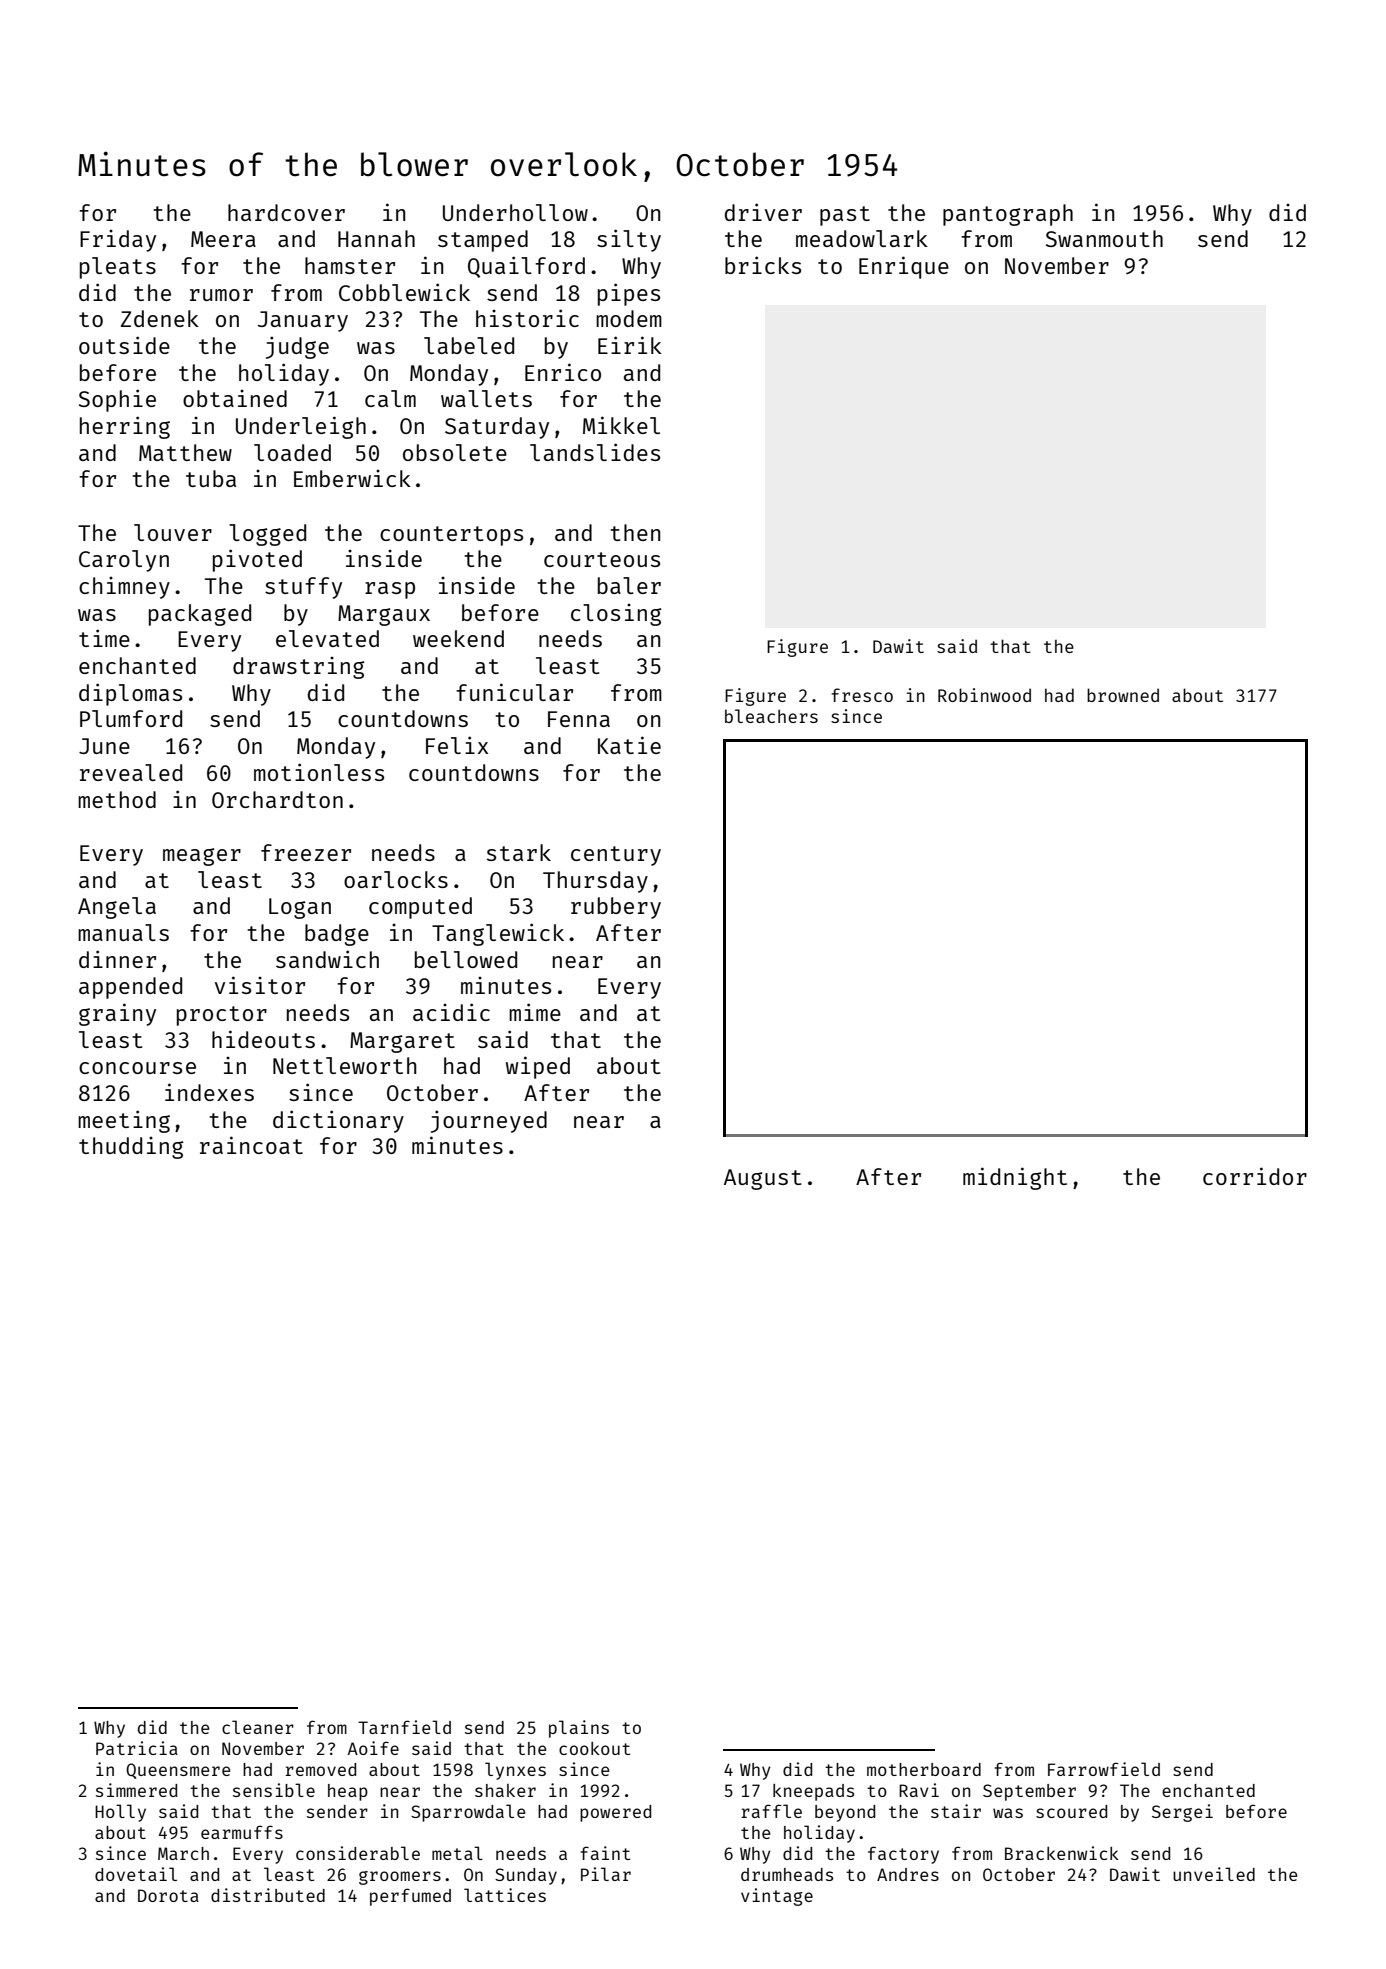 This image has height=1969, width=1386. Describe the element at coordinates (579, 1729) in the image. I see `plains` at that location.
